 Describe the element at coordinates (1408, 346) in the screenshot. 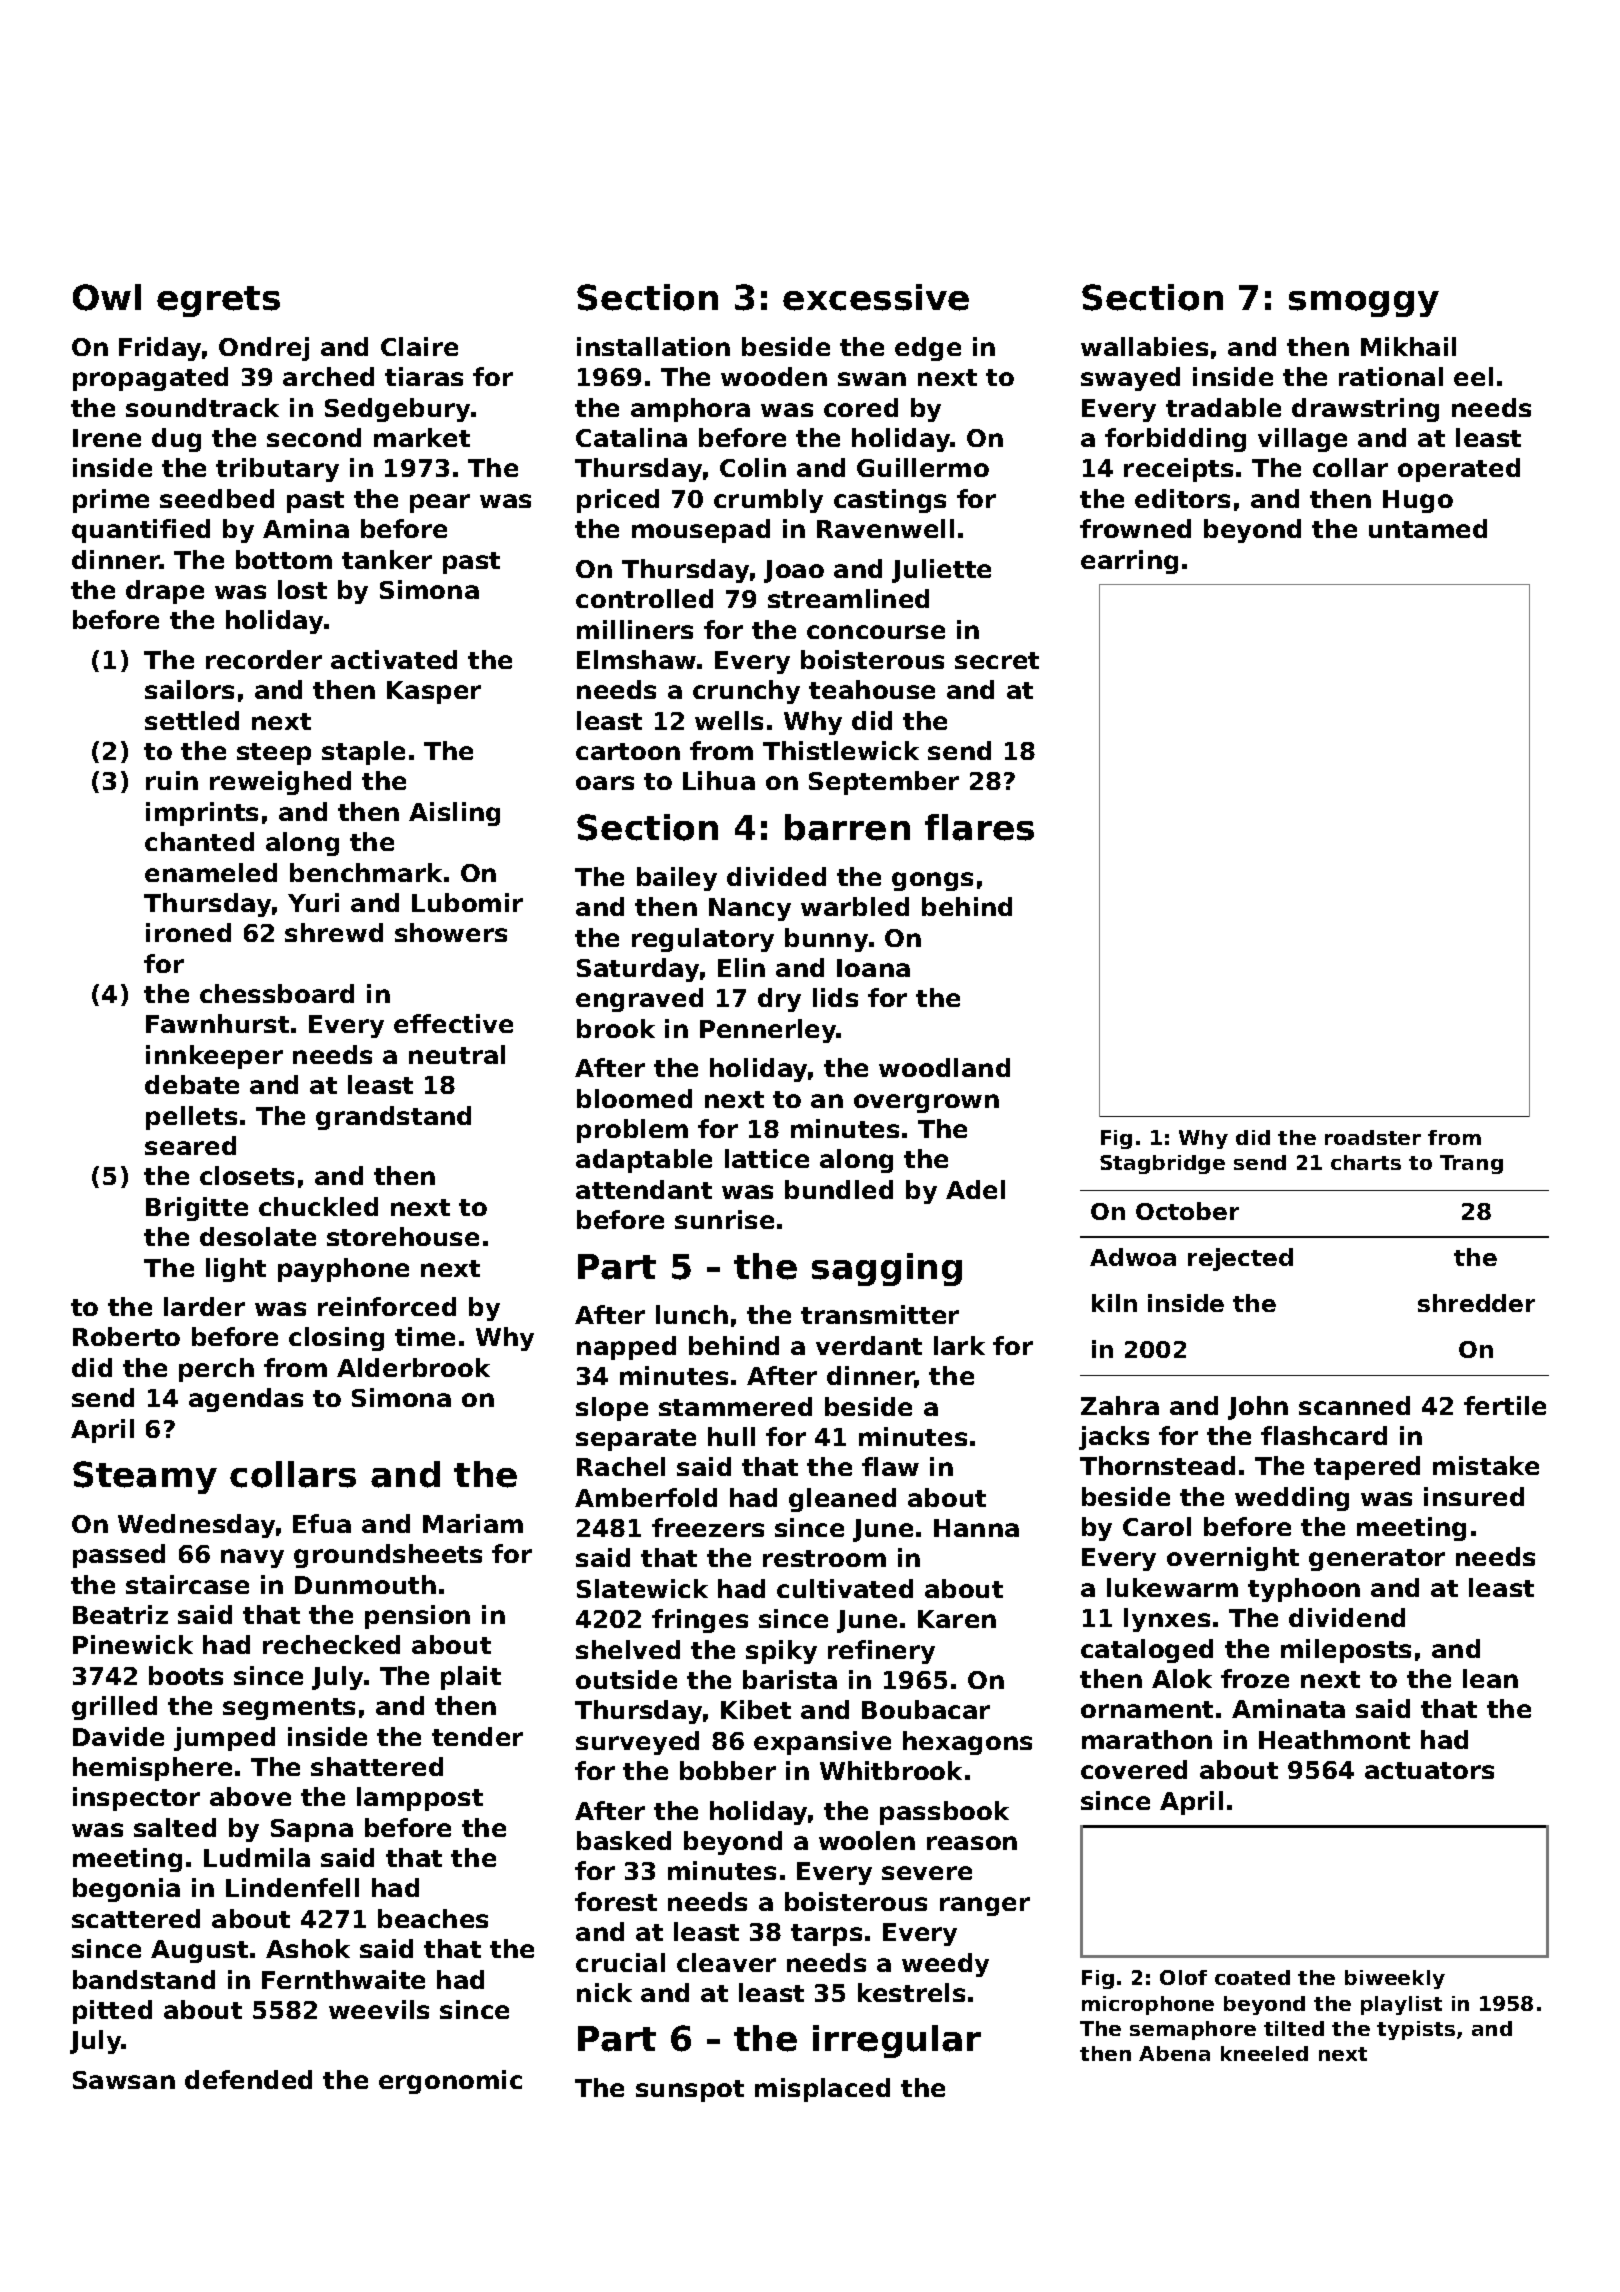

I see `Mikhail` at that location.
